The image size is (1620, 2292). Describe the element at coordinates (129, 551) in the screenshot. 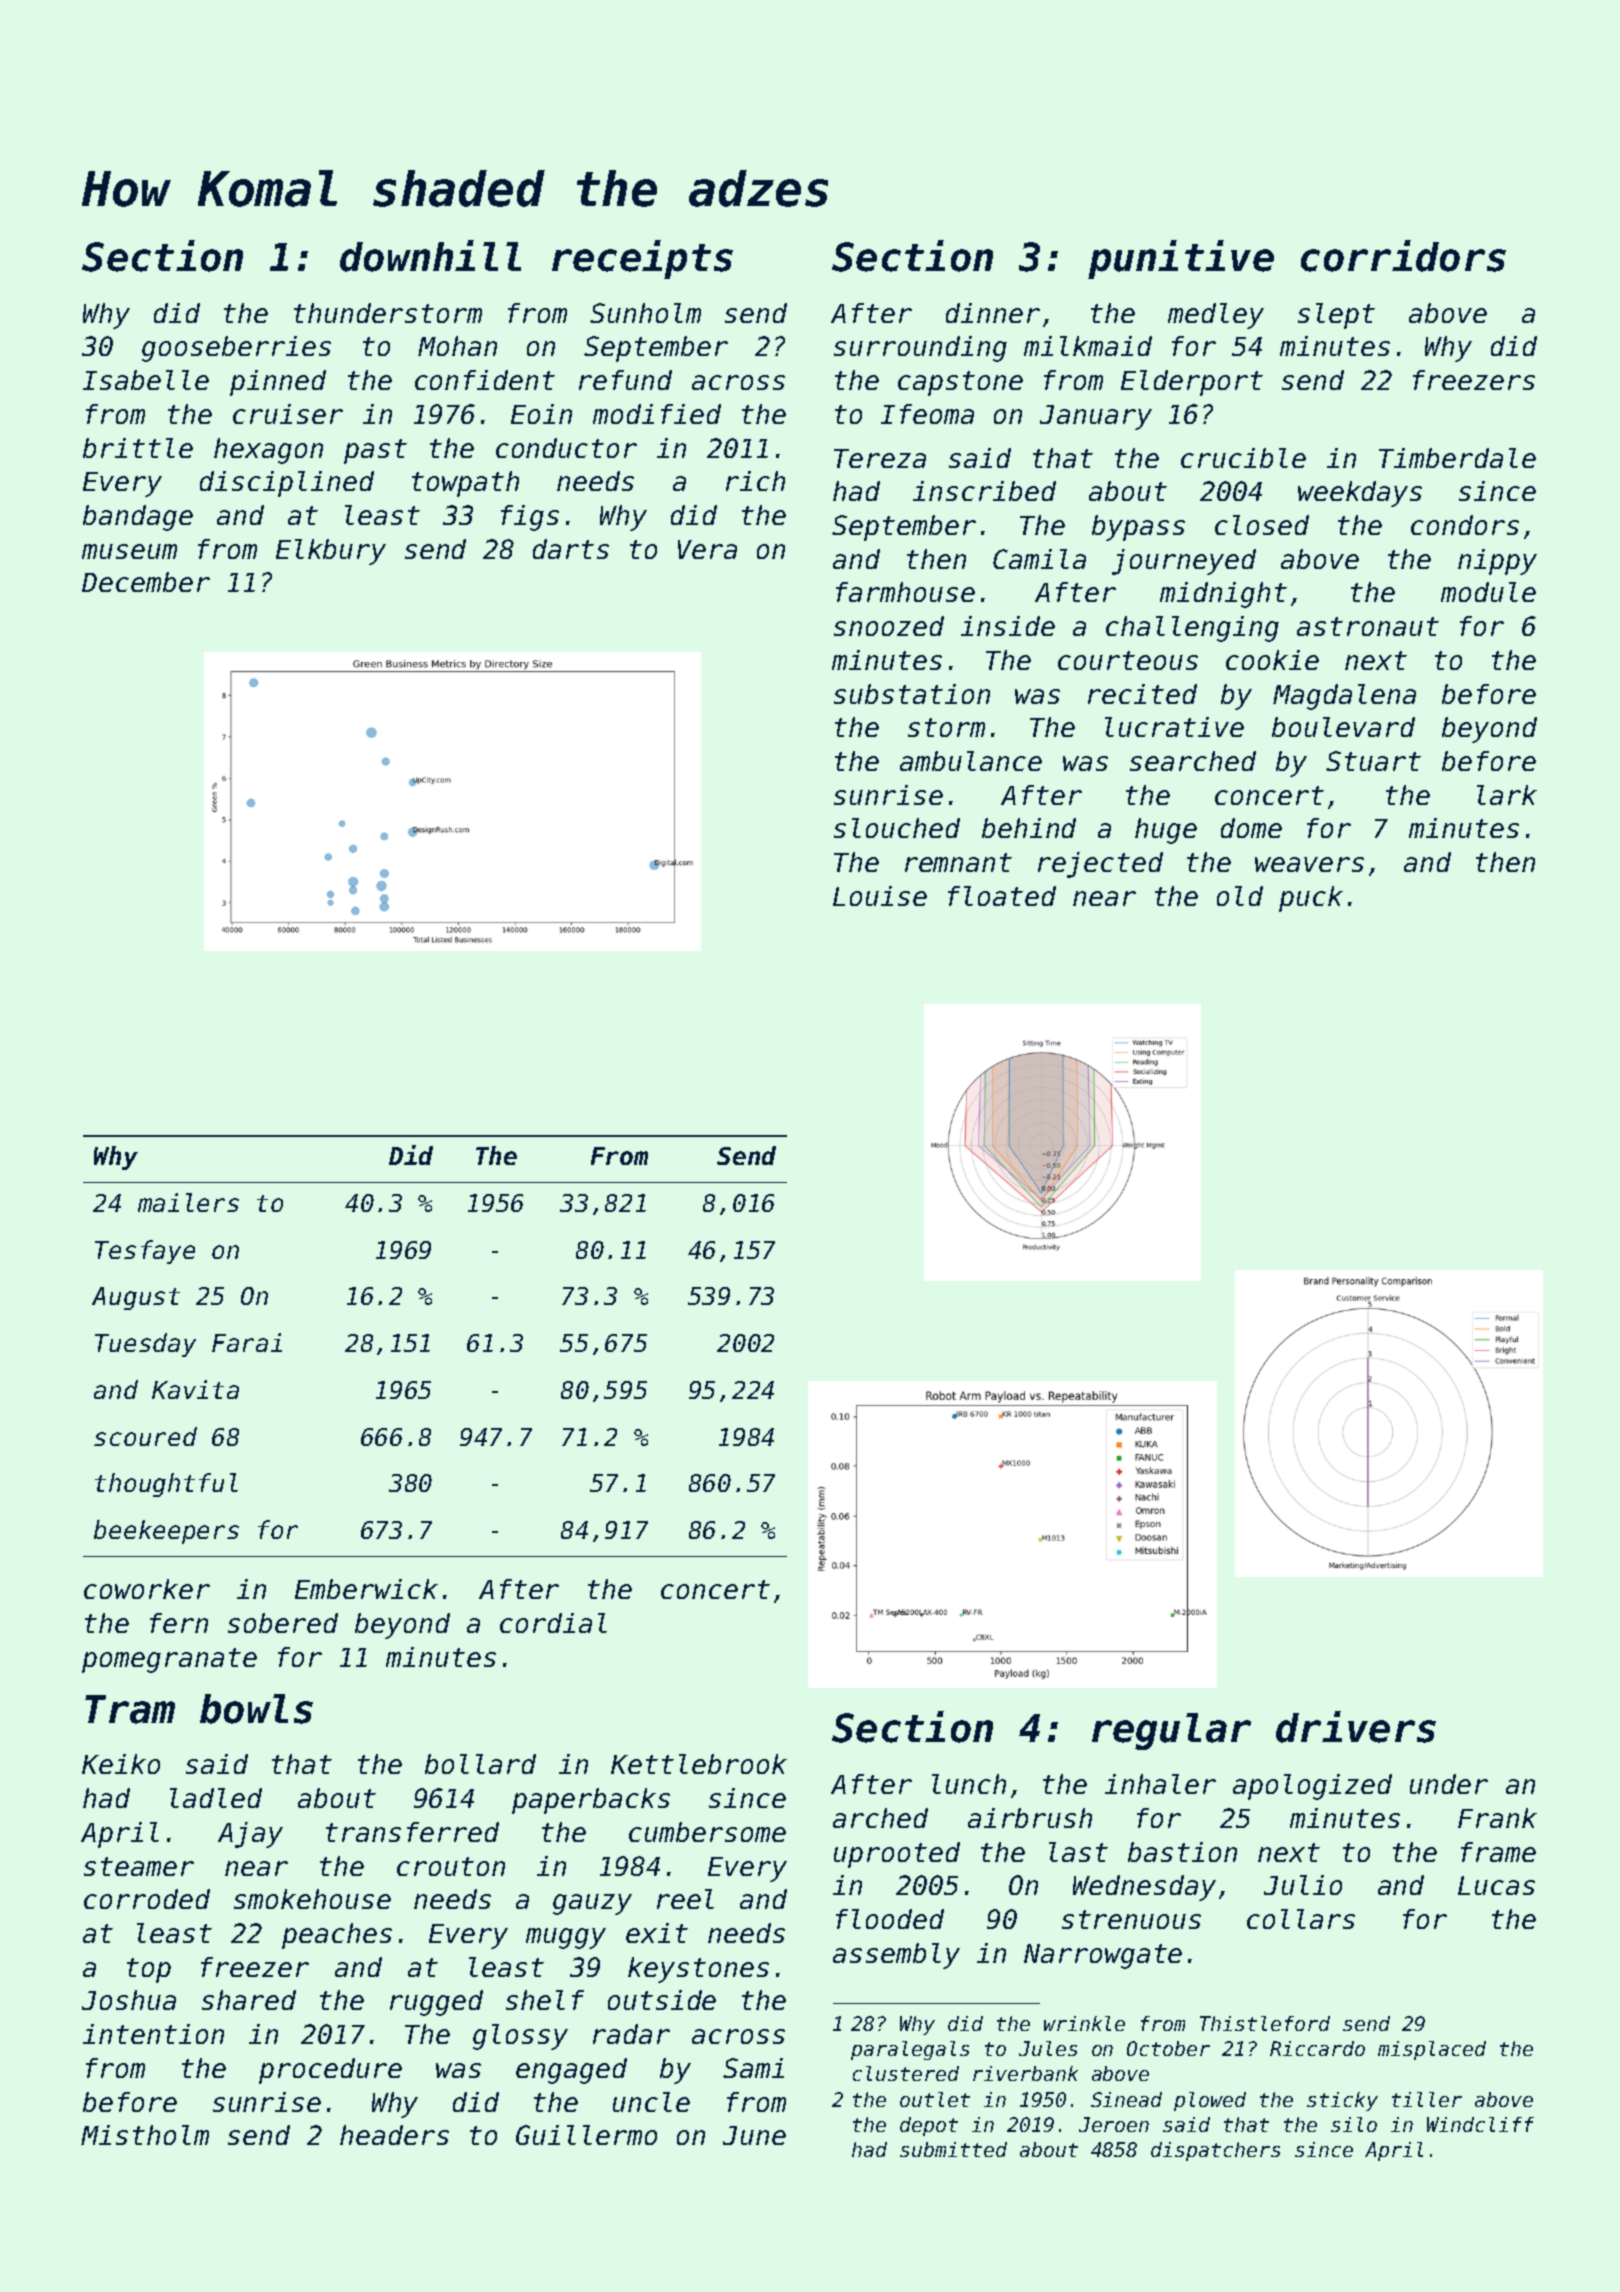

I see `museum` at that location.
